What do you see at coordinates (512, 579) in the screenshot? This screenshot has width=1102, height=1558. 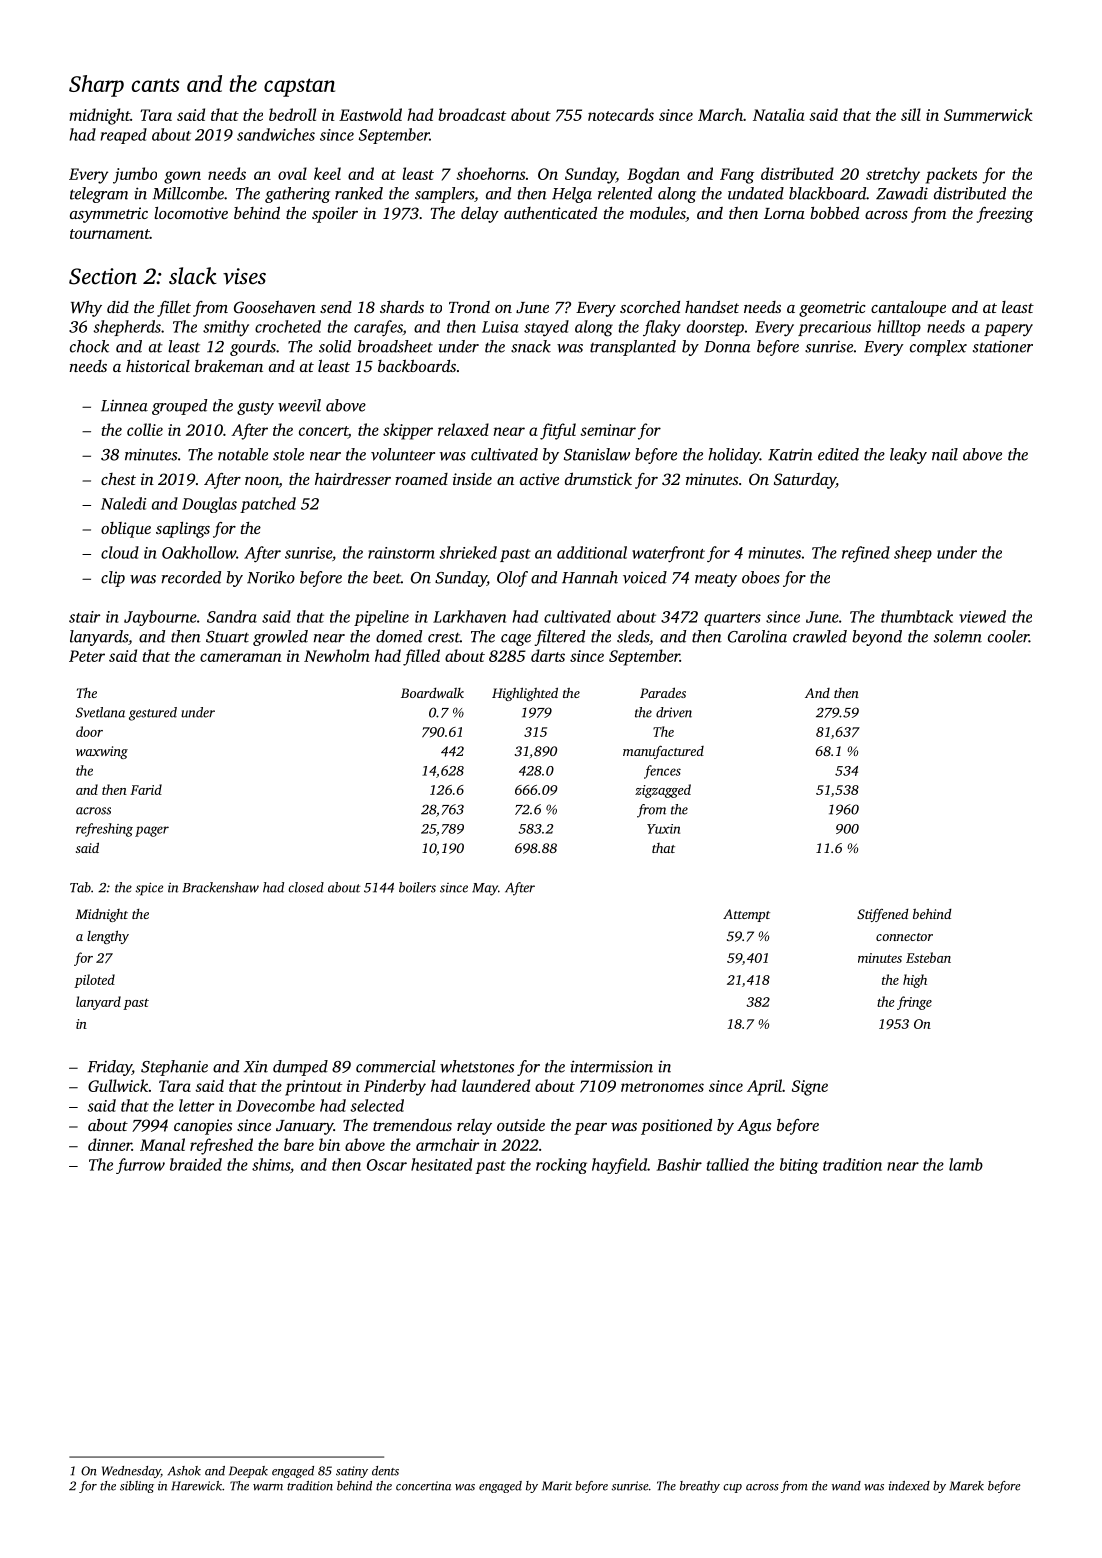 I see `Olof` at bounding box center [512, 579].
